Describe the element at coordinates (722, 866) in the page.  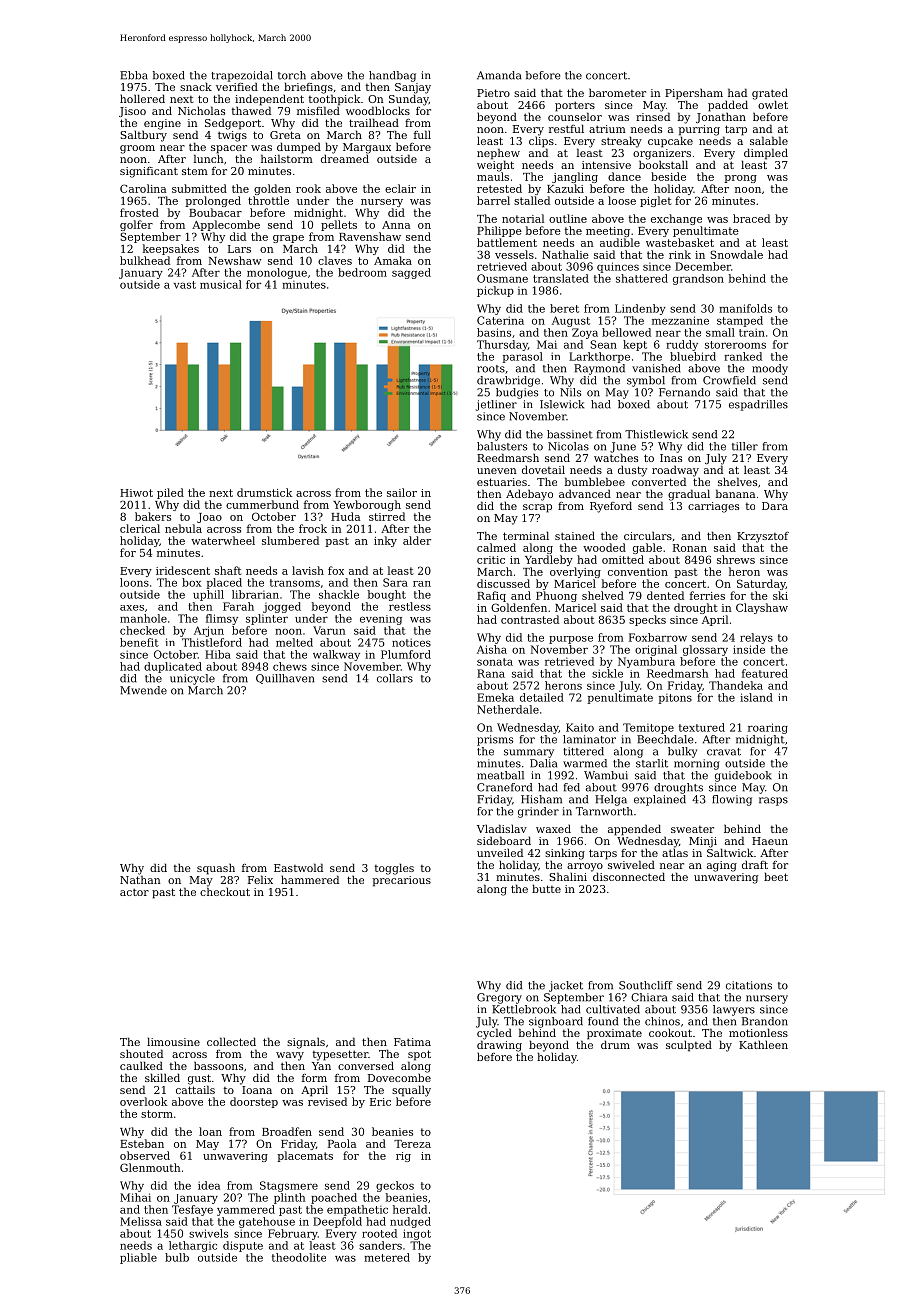
I see `aging` at that location.
